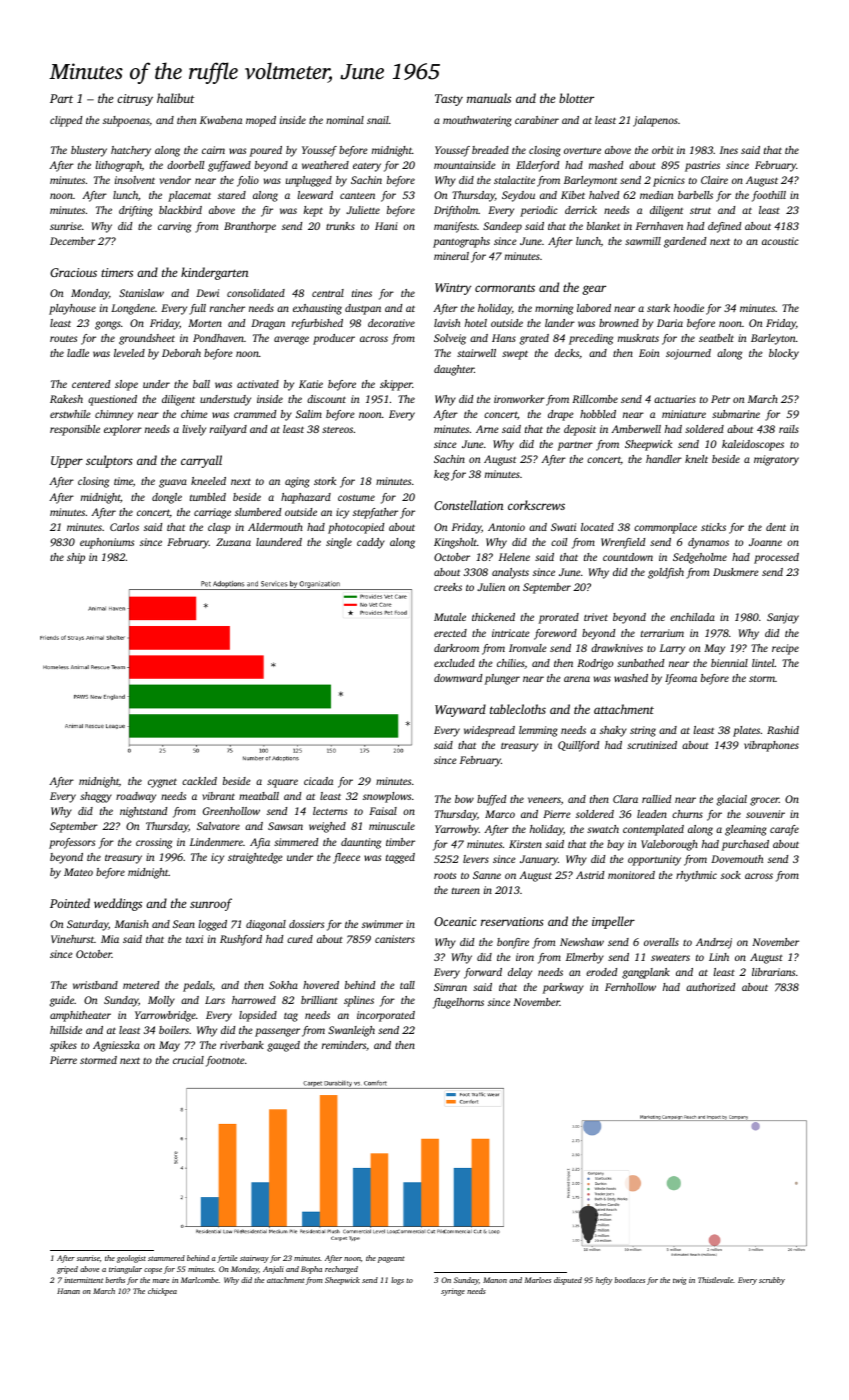 This image has width=849, height=1400. What do you see at coordinates (464, 799) in the image?
I see `bow` at bounding box center [464, 799].
